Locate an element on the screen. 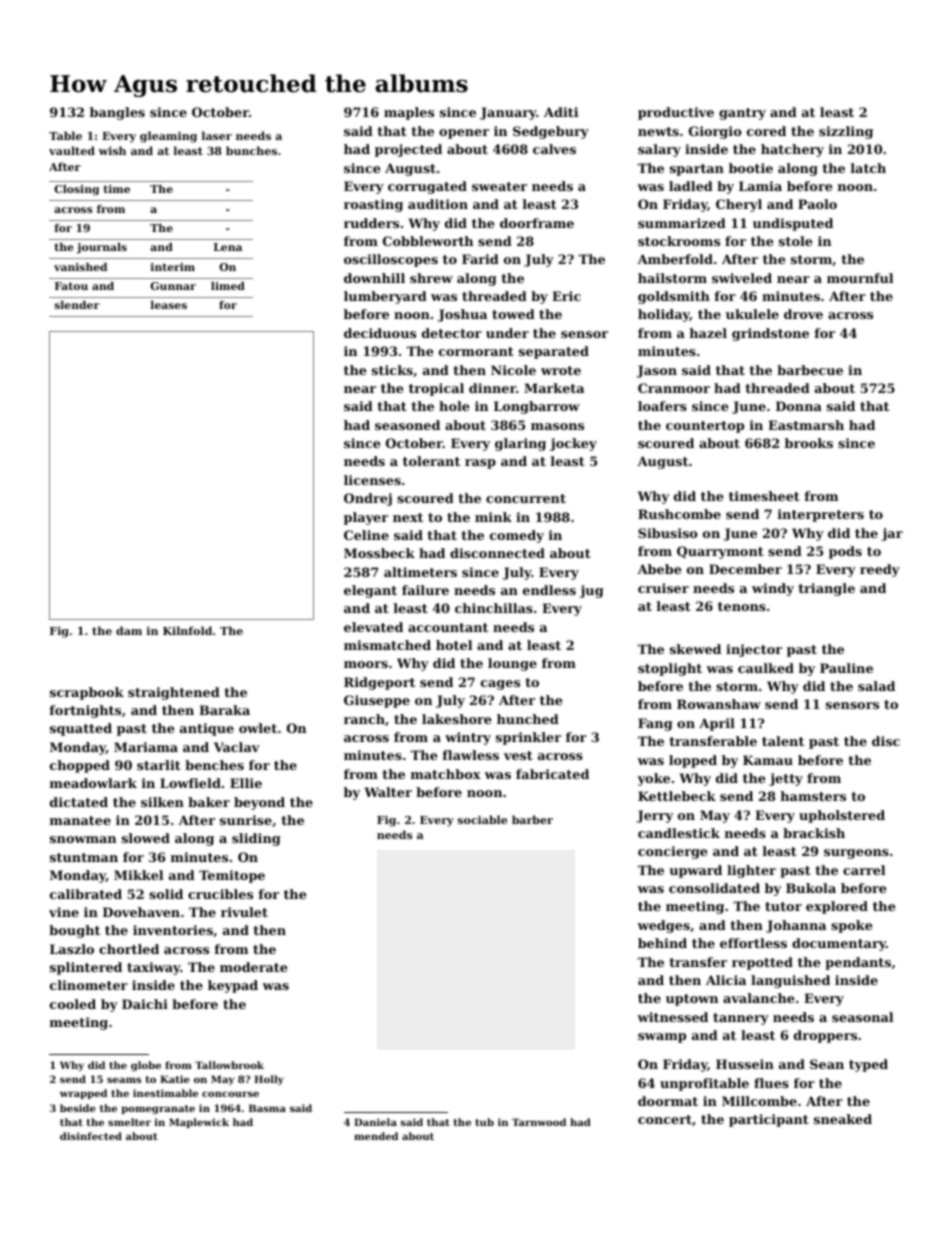 This screenshot has height=1233, width=952. brooks is located at coordinates (809, 443).
